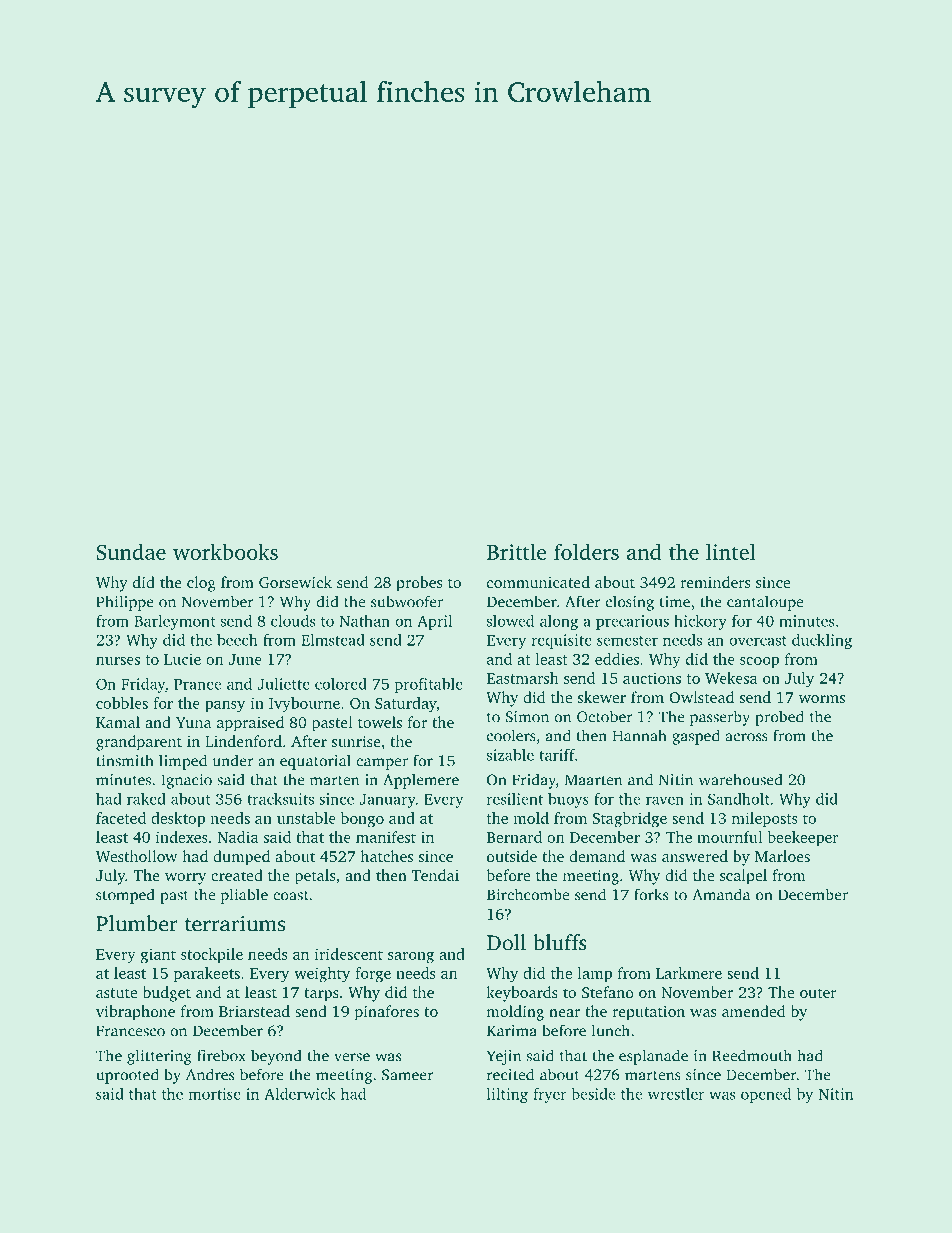  Describe the element at coordinates (283, 684) in the screenshot. I see `Juliette` at that location.
